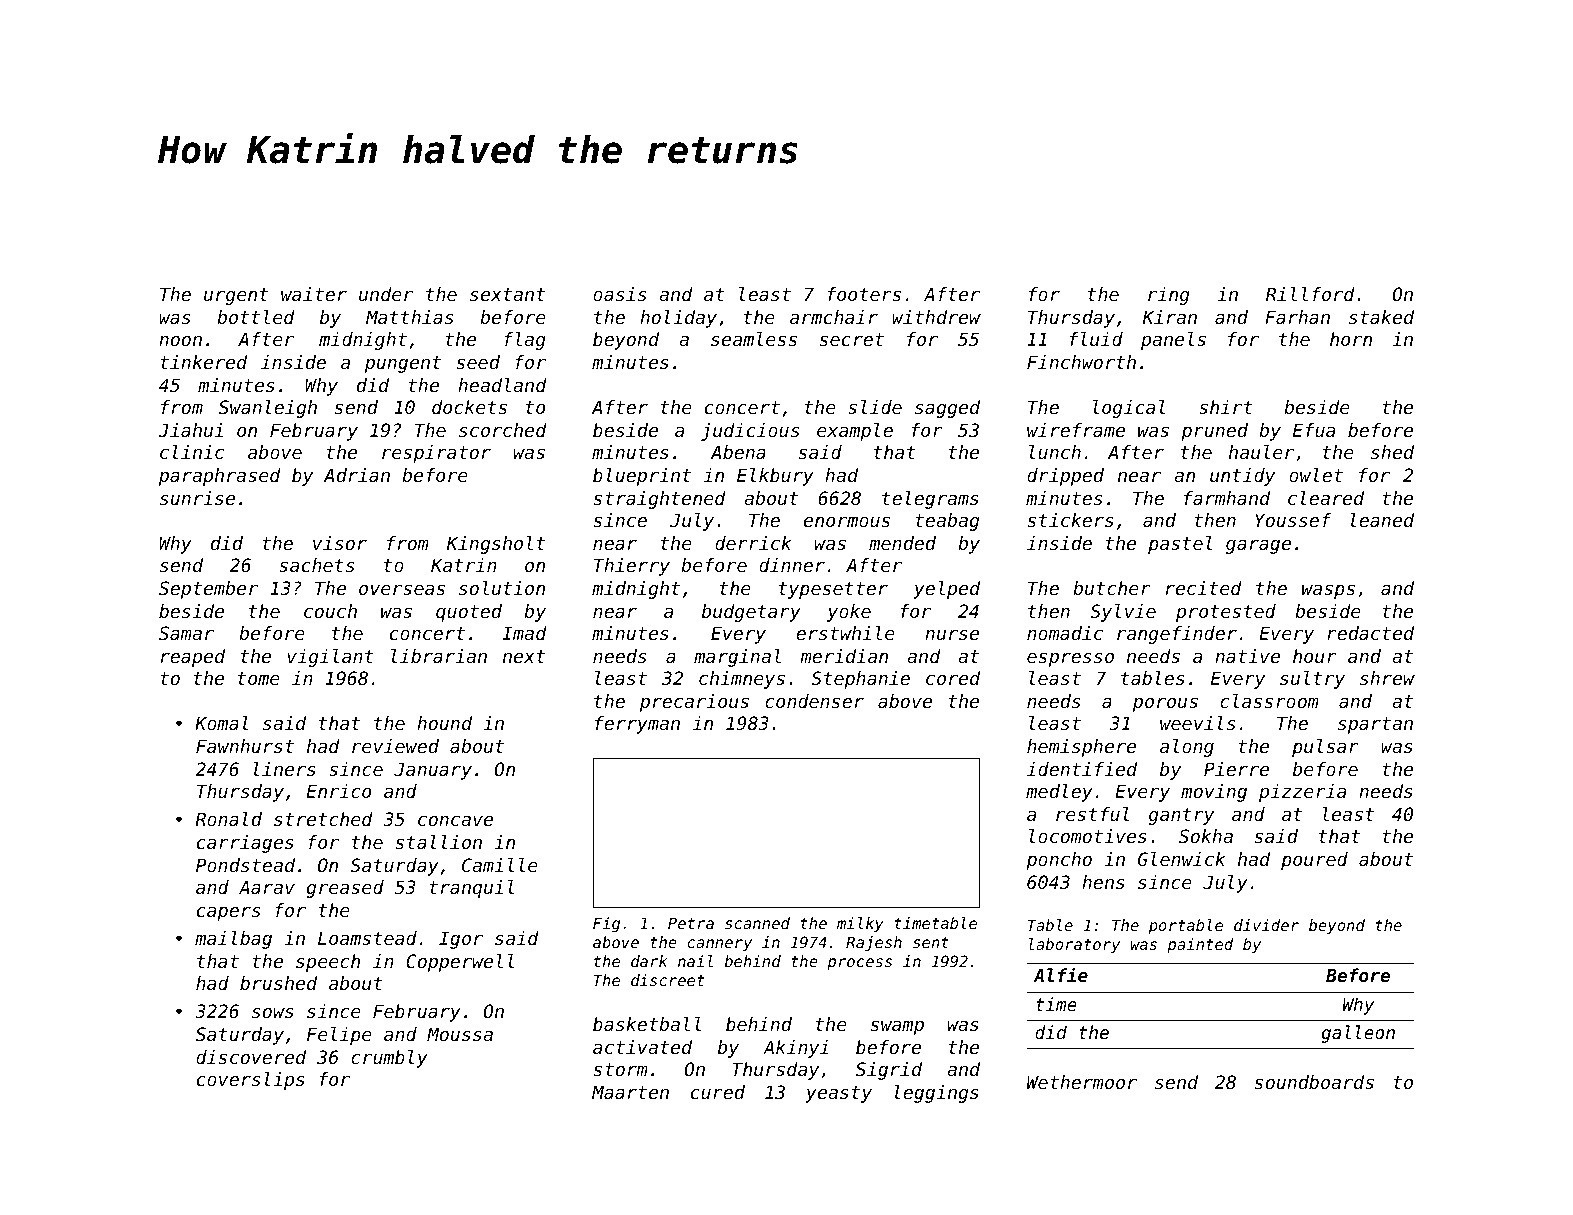 The height and width of the screenshot is (1215, 1573). Describe the element at coordinates (340, 543) in the screenshot. I see `visor` at that location.
